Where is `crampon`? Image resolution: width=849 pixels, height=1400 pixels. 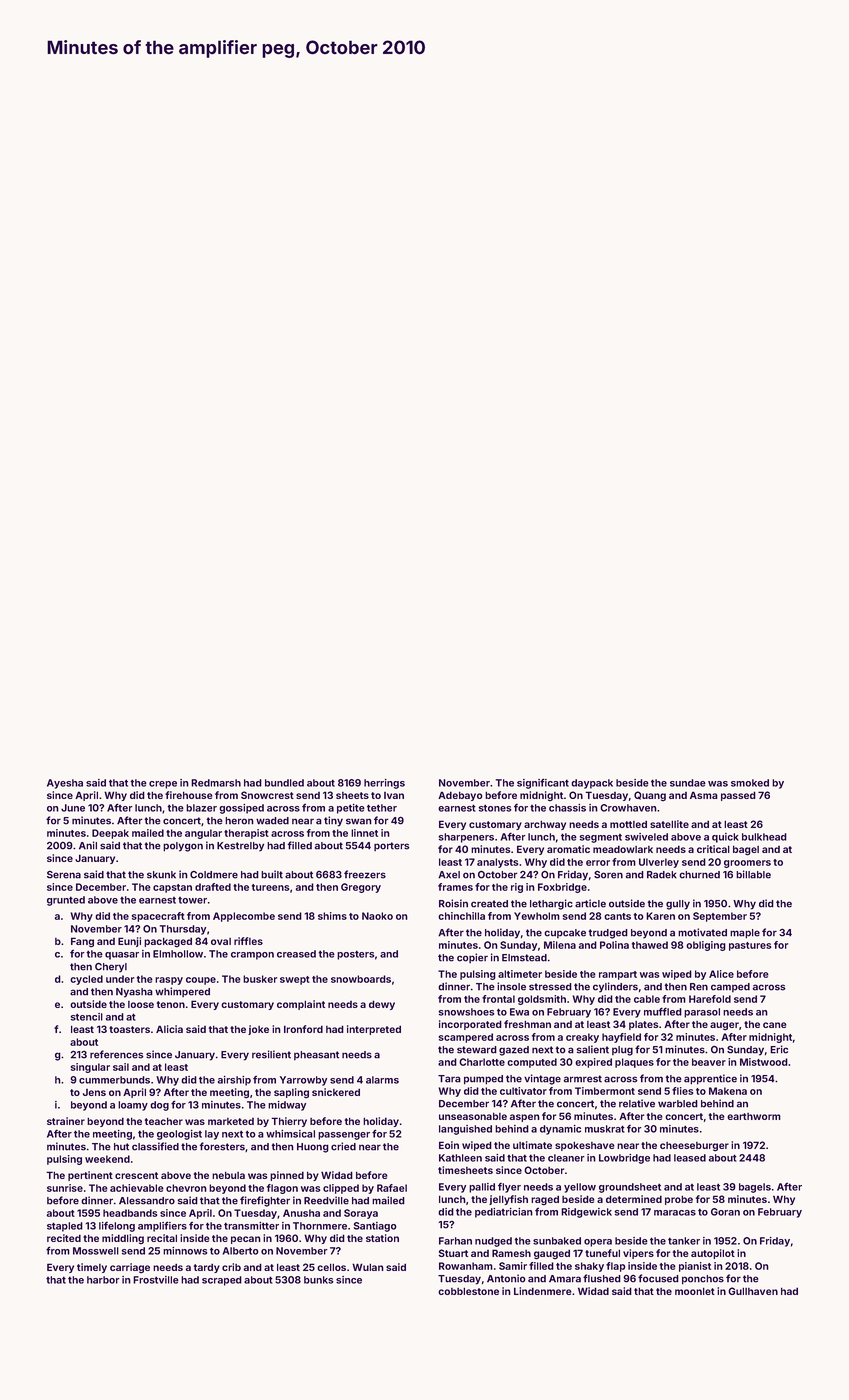 crampon is located at coordinates (252, 956).
